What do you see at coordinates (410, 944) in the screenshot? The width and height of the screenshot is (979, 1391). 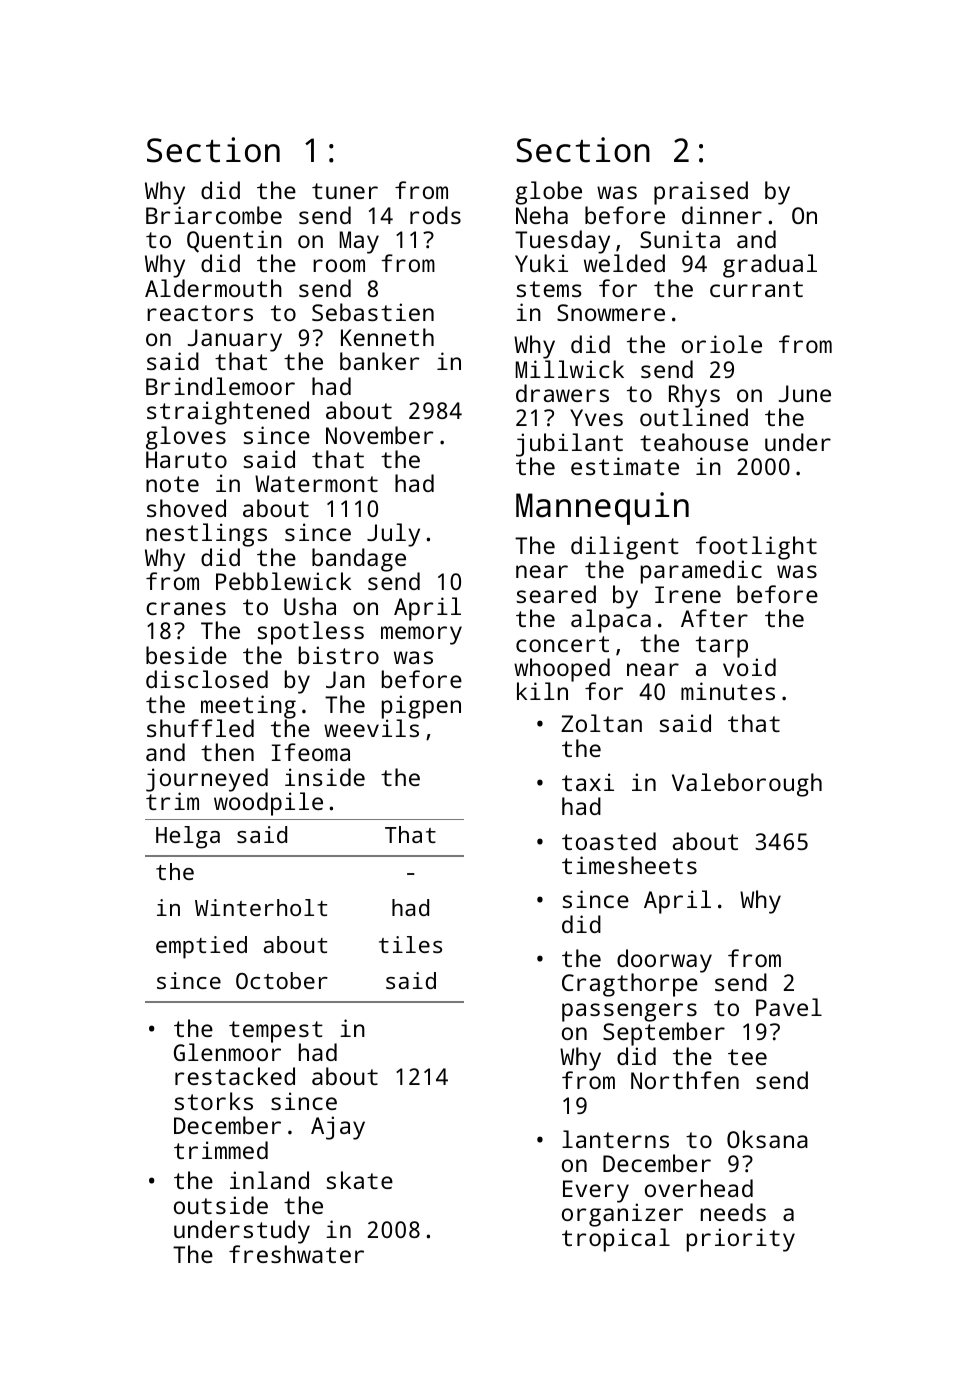 I see `tiles` at bounding box center [410, 944].
